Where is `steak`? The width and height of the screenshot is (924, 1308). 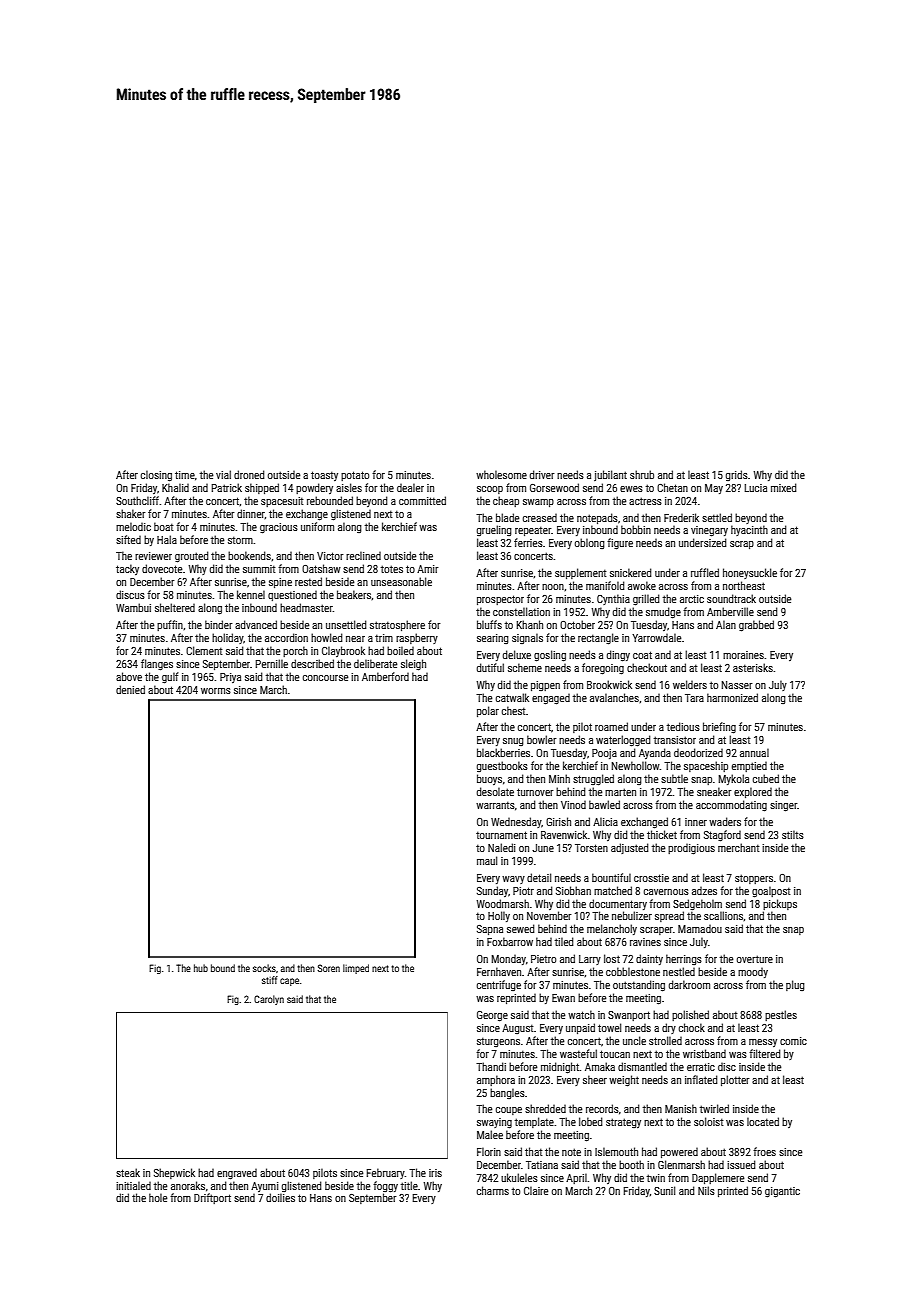
steak is located at coordinates (128, 1172).
